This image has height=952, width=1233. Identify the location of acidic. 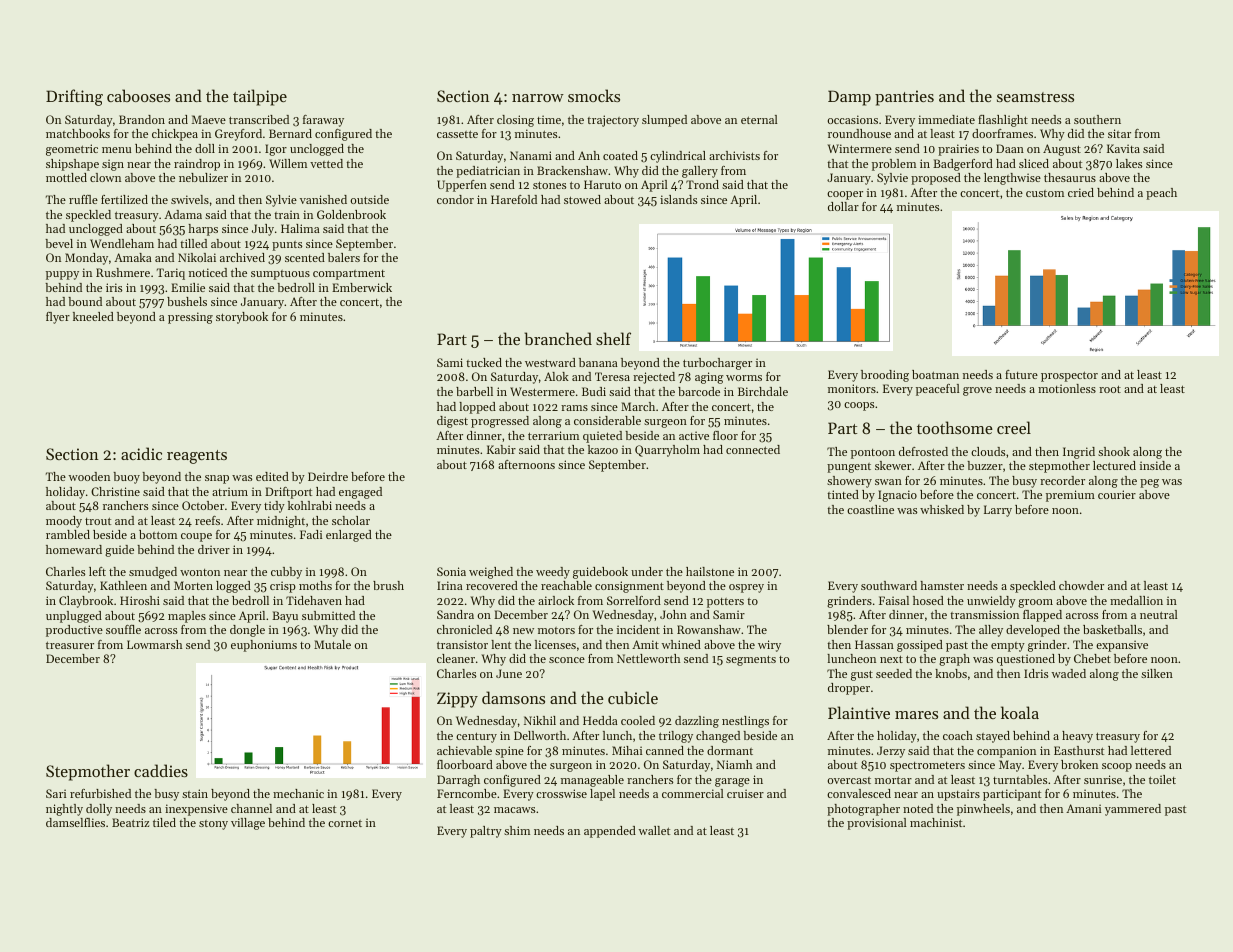
(141, 453).
